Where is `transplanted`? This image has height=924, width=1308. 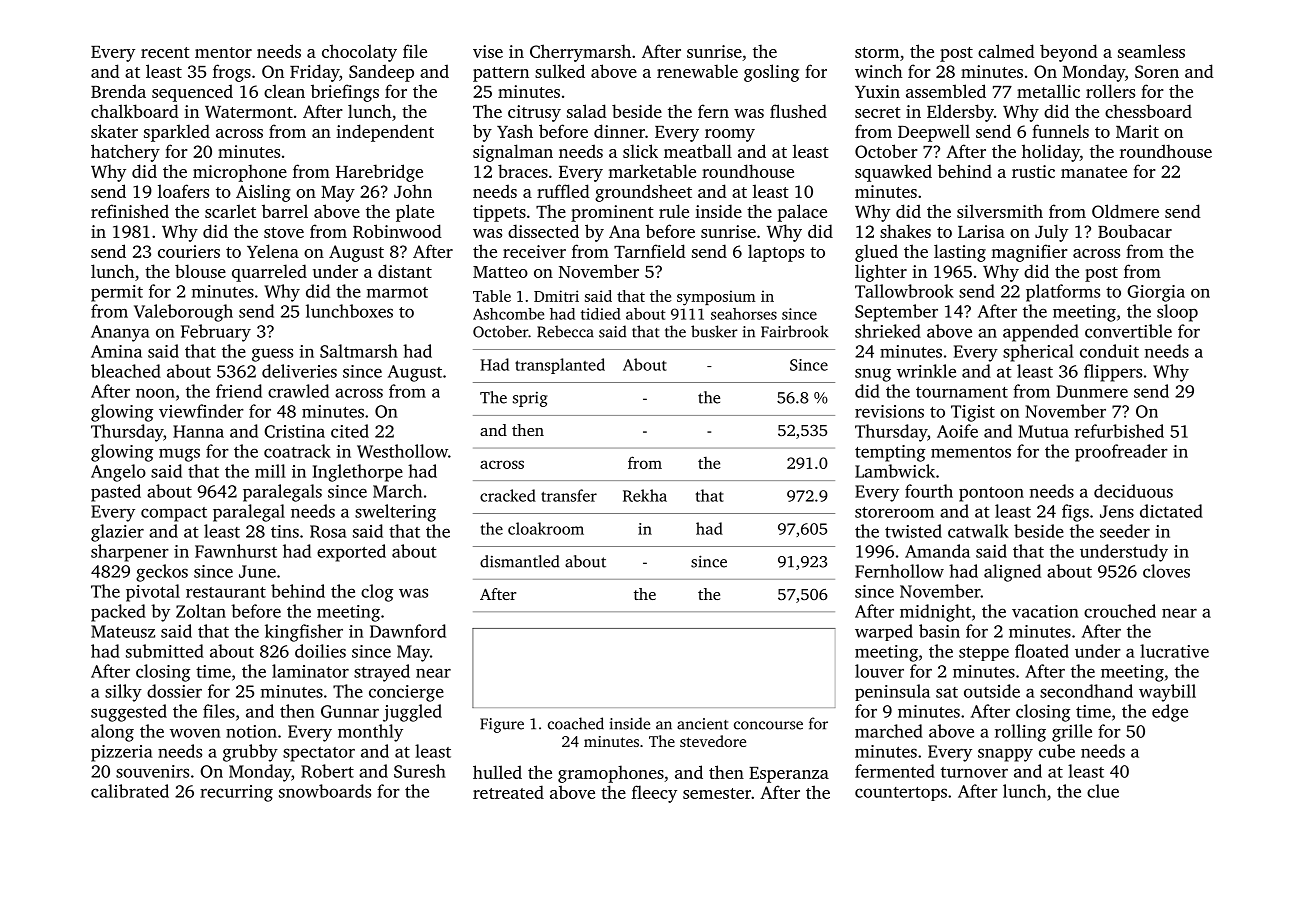 transplanted is located at coordinates (560, 366).
